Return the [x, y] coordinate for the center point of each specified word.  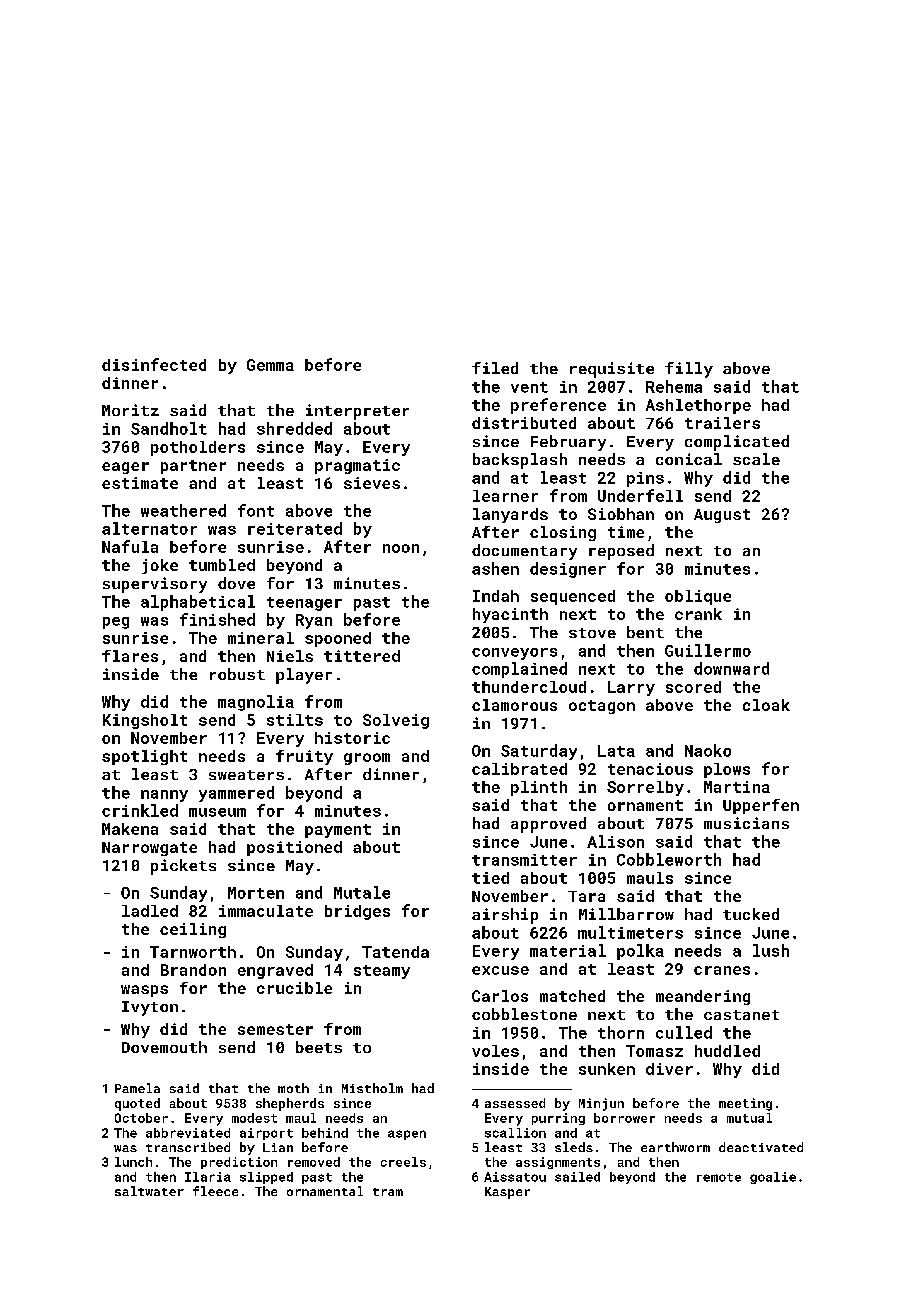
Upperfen [761, 806]
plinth [539, 788]
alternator [149, 528]
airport [266, 1134]
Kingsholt [145, 721]
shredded [294, 428]
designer [568, 570]
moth [293, 1088]
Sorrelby [645, 788]
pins [645, 479]
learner [505, 496]
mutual [749, 1118]
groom [367, 759]
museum [217, 812]
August [722, 516]
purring [558, 1119]
